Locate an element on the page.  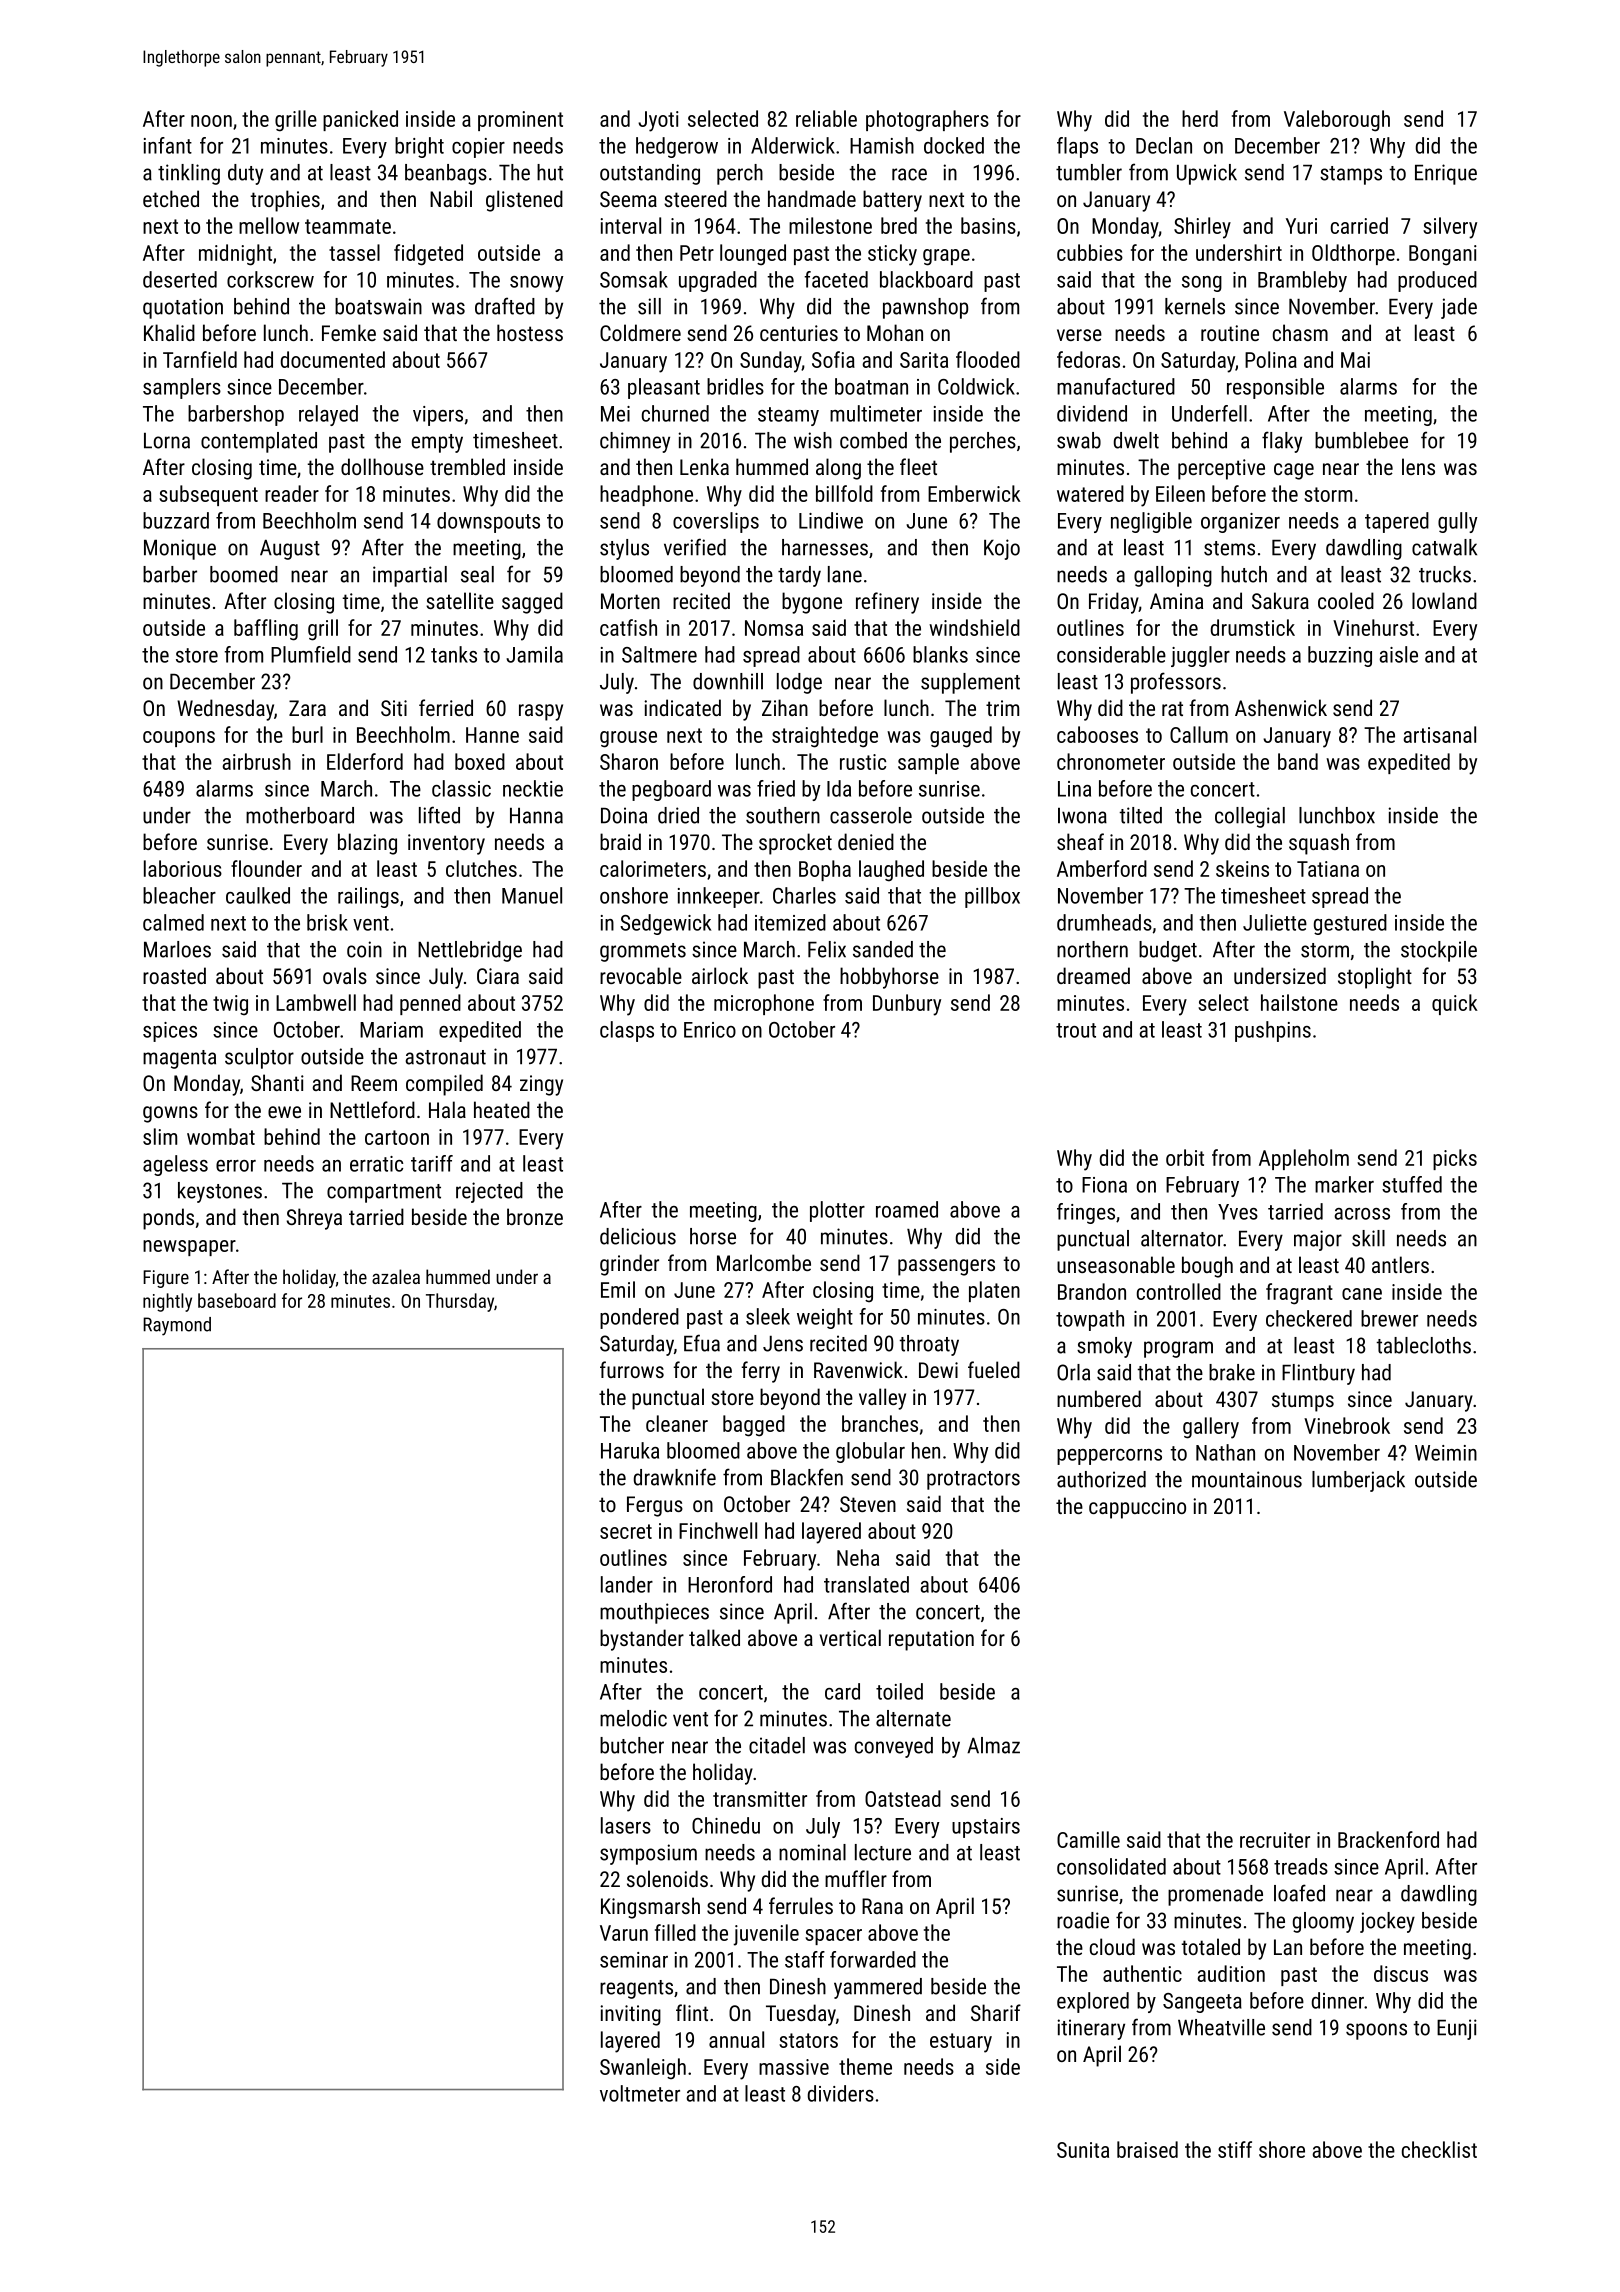
microphone is located at coordinates (764, 1004).
